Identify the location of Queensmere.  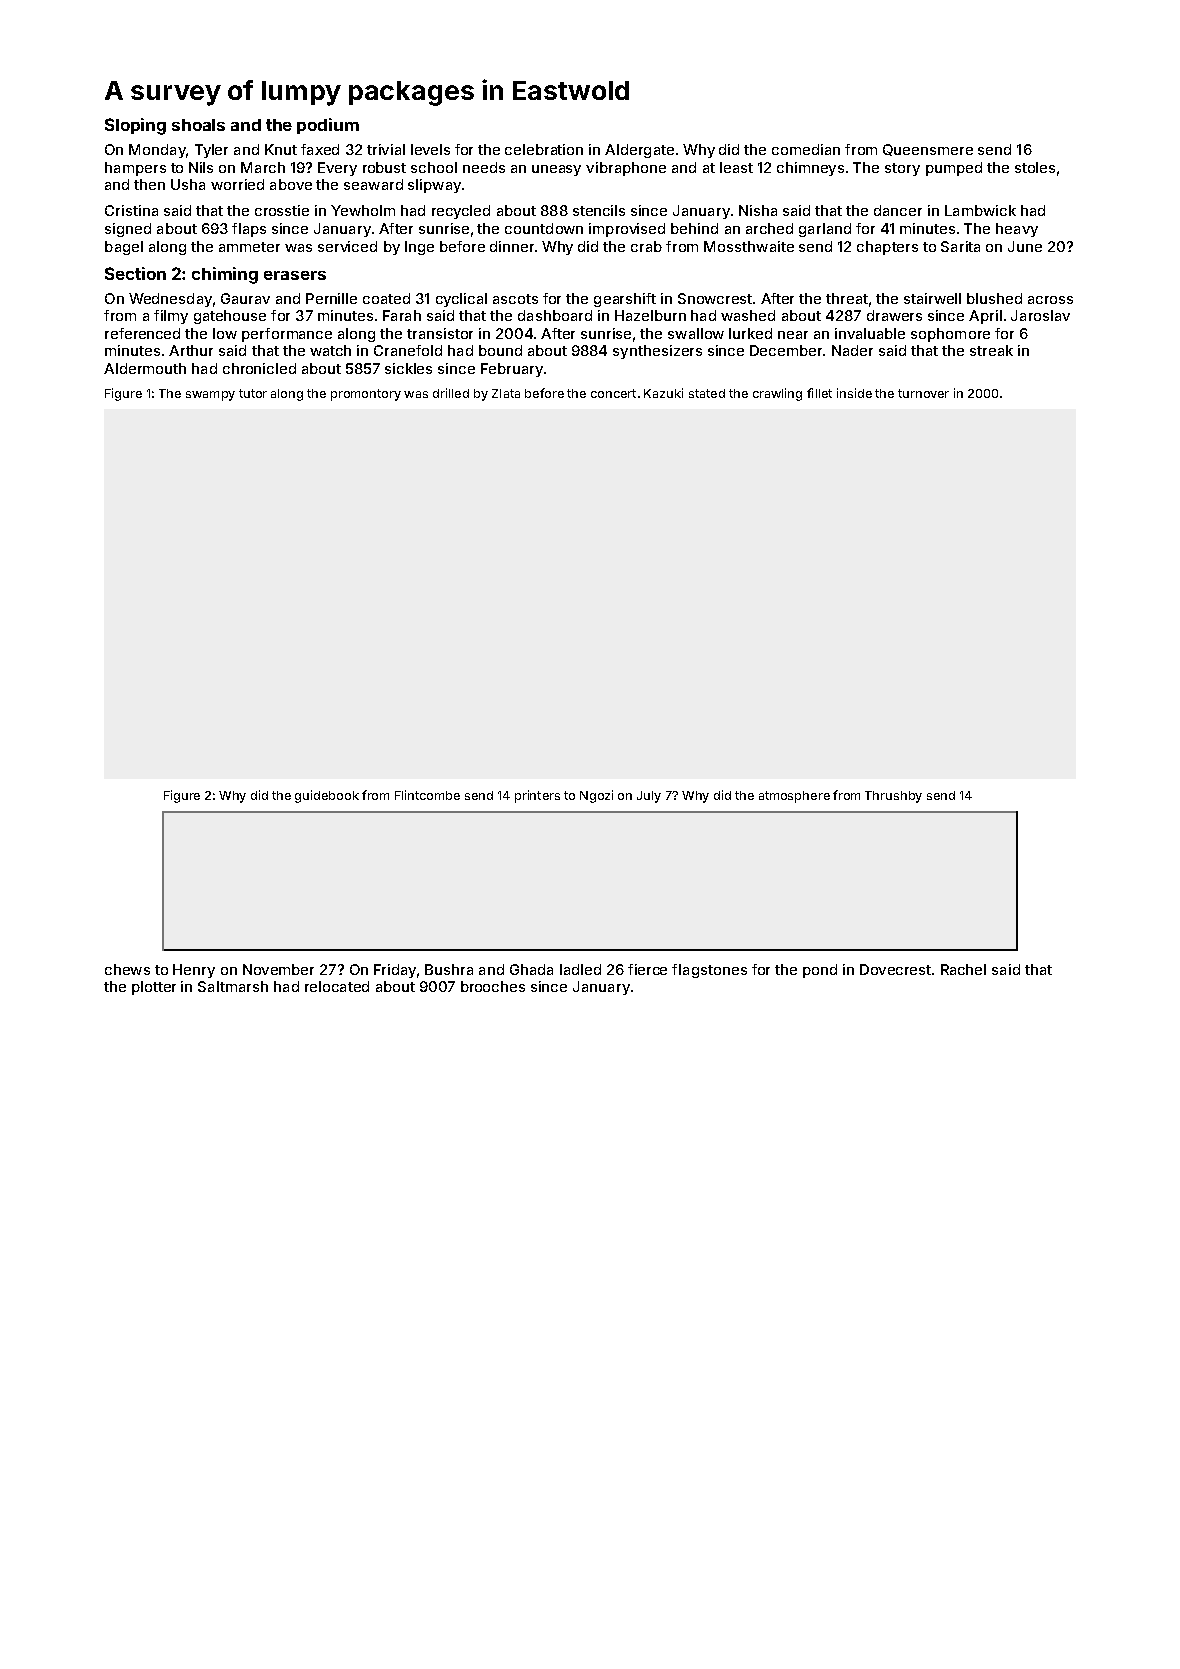
(928, 150).
